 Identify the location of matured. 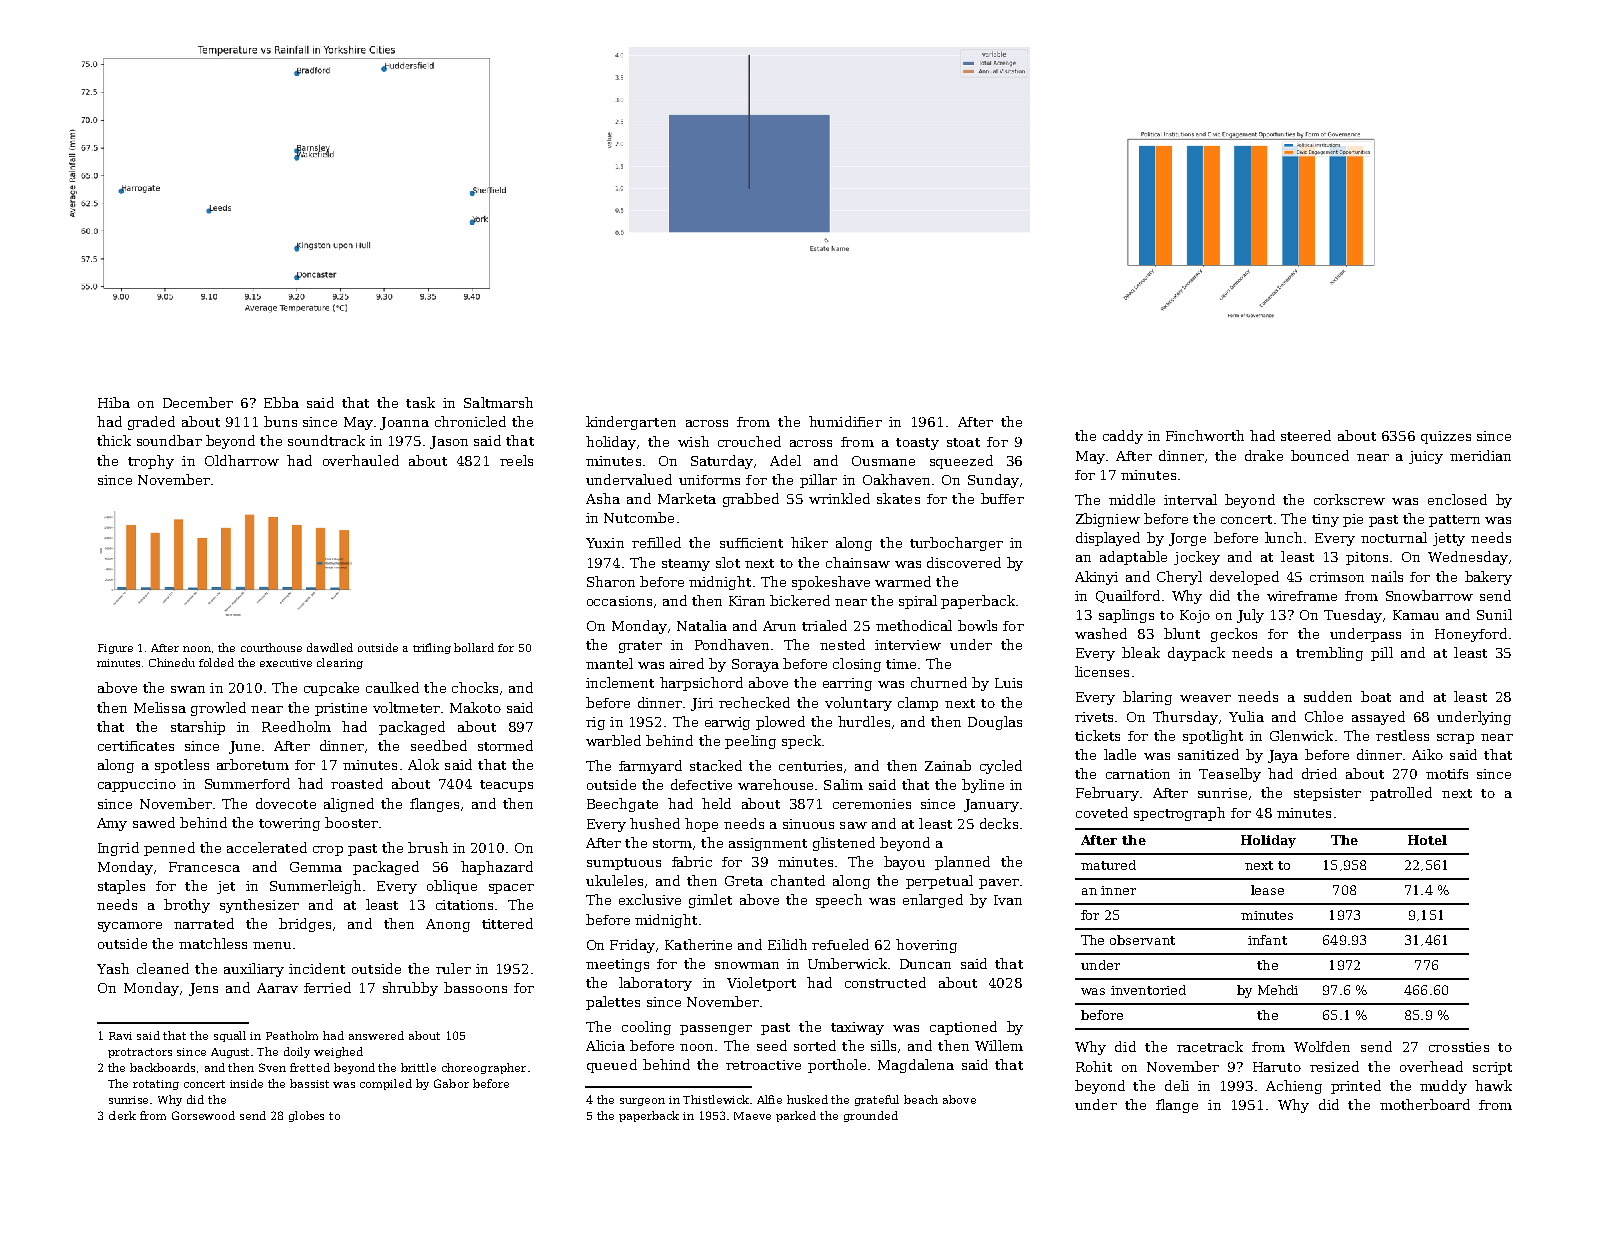
(1108, 865).
